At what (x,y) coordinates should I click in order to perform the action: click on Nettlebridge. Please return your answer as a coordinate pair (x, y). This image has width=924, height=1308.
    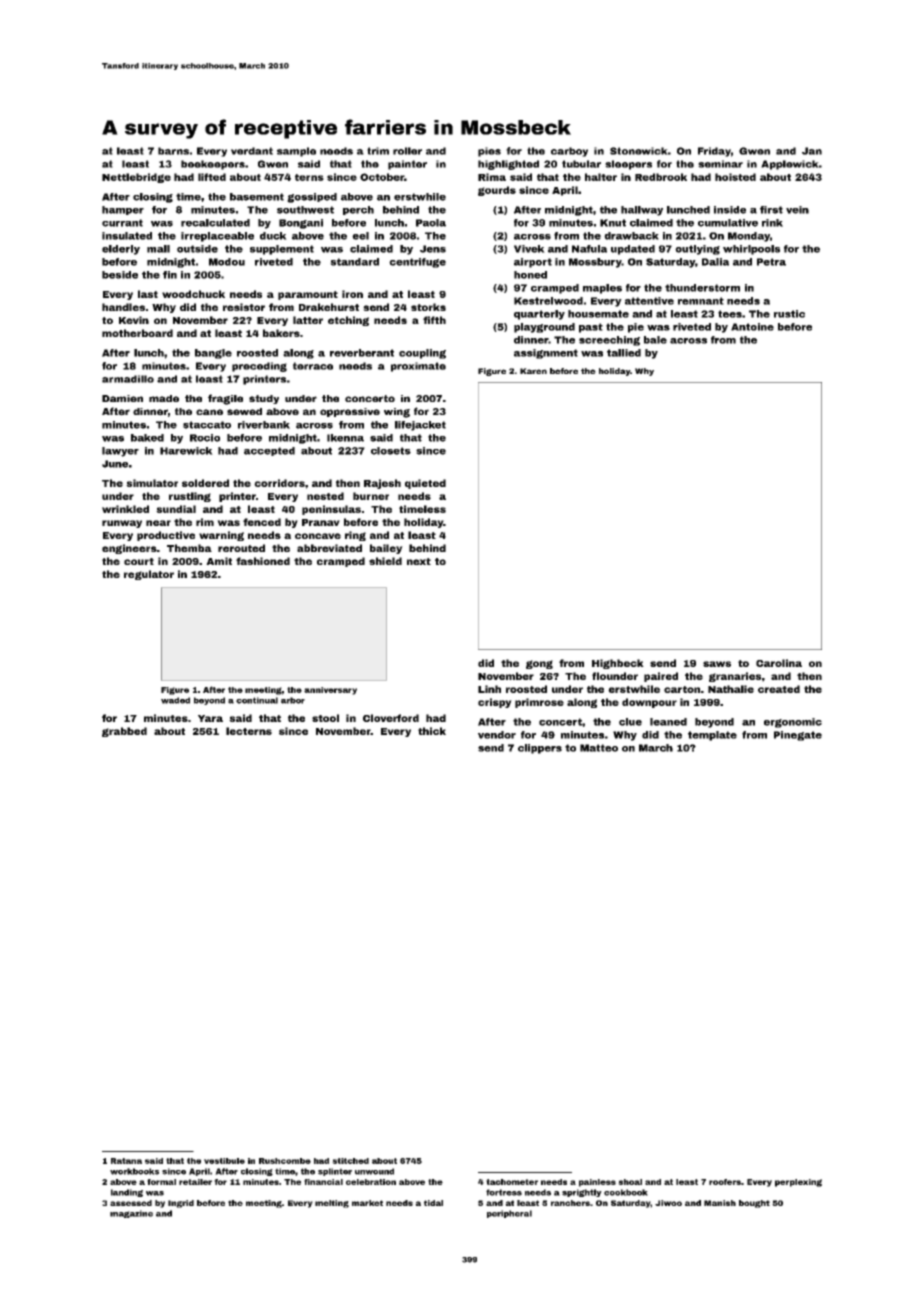
    Looking at the image, I should click on (136, 178).
